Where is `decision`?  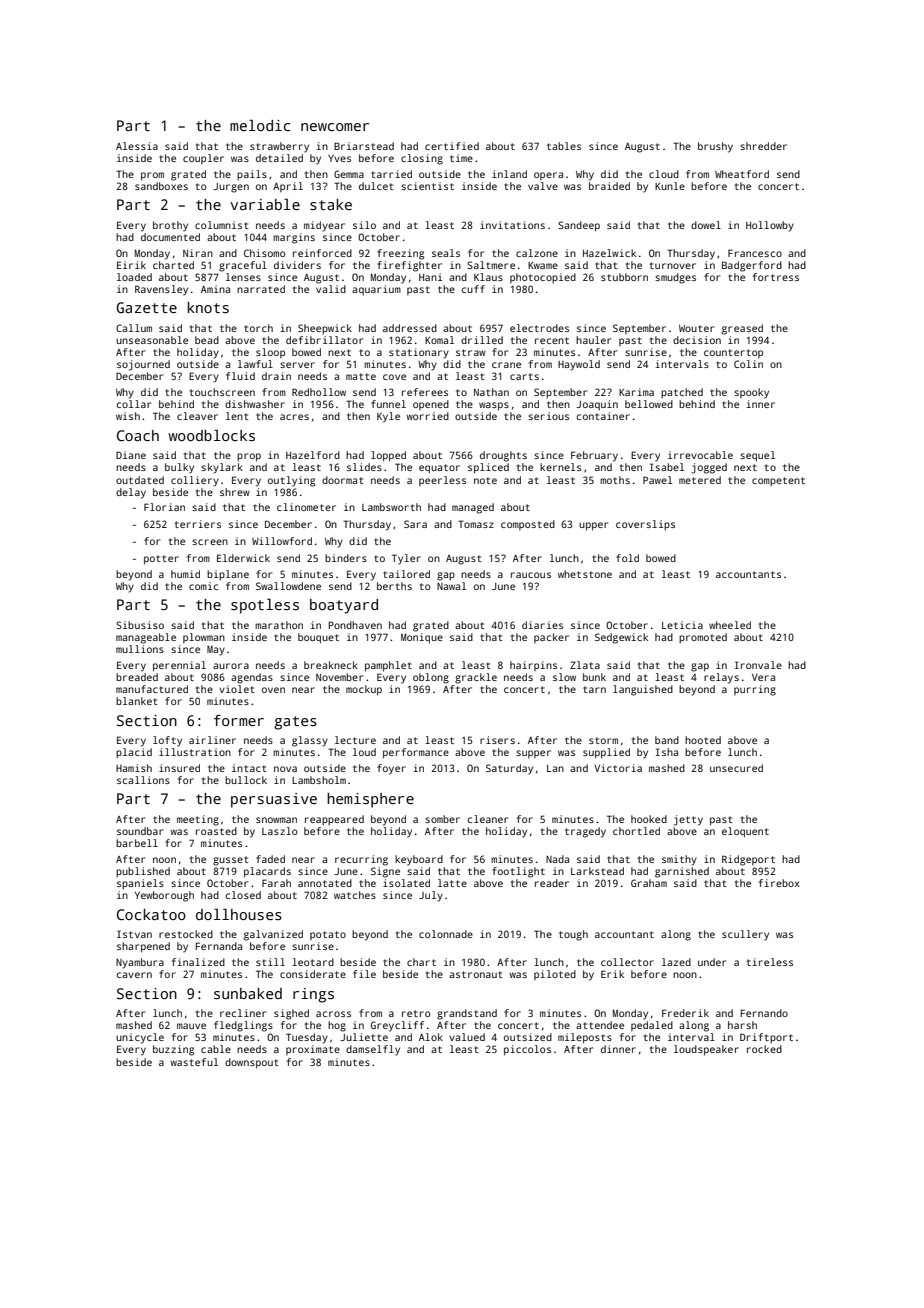 decision is located at coordinates (697, 340).
